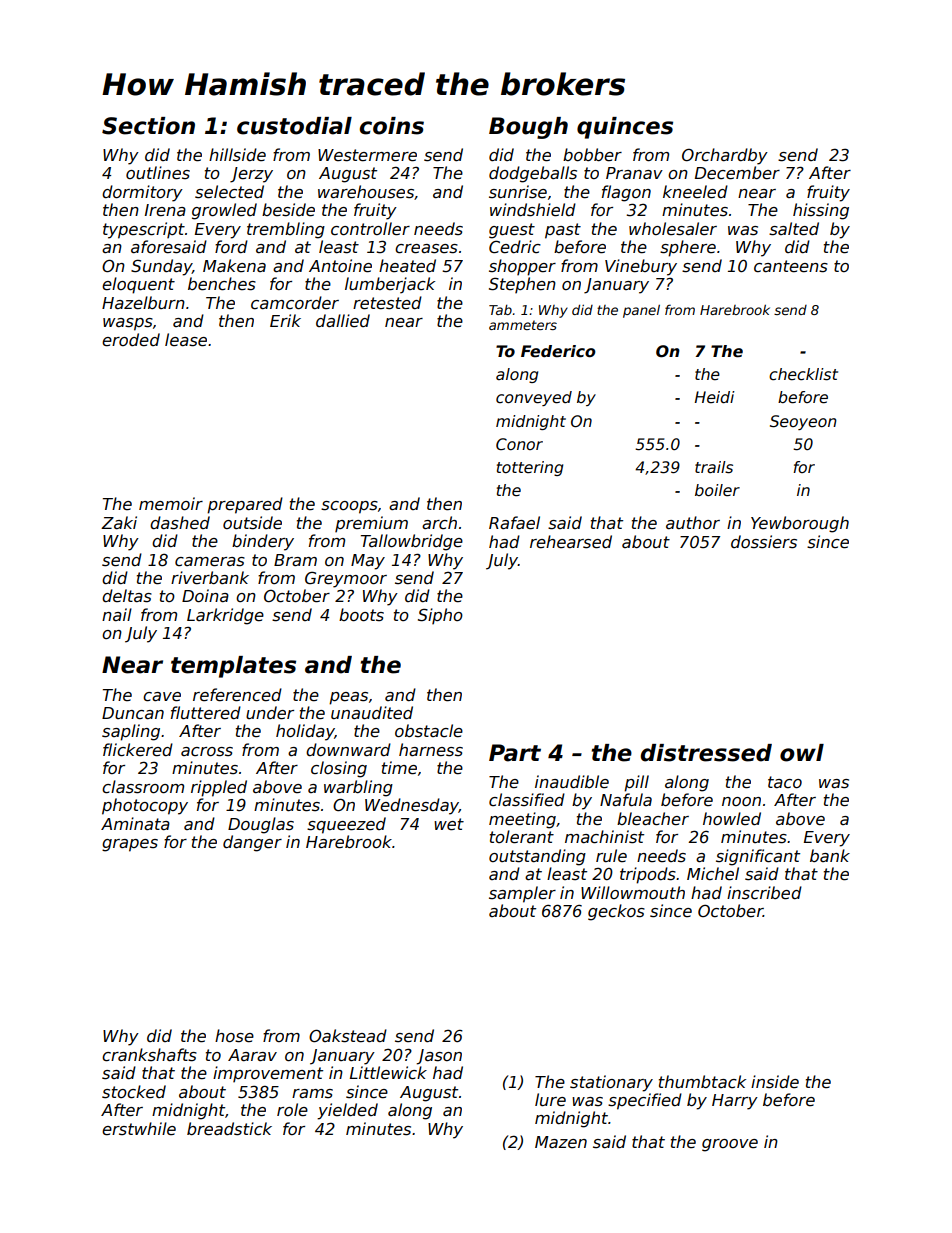  Describe the element at coordinates (139, 1129) in the document. I see `erstwhile` at that location.
